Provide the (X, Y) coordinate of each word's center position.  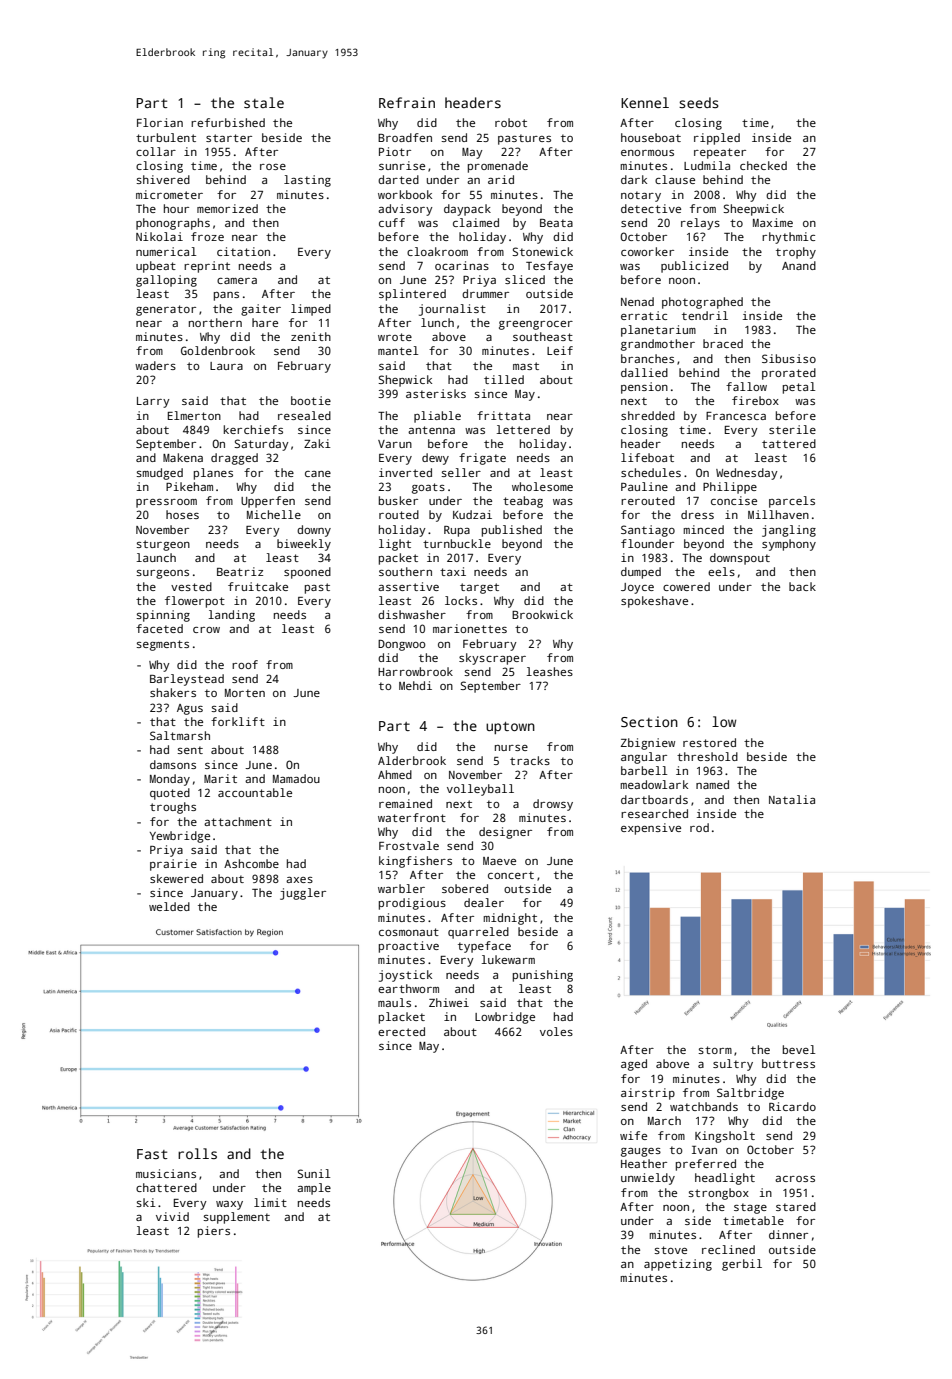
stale (264, 102)
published (512, 531)
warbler (401, 888)
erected (401, 1031)
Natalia (792, 799)
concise (734, 500)
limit (270, 1202)
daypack (467, 210)
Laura (226, 366)
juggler (303, 894)
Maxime (773, 222)
